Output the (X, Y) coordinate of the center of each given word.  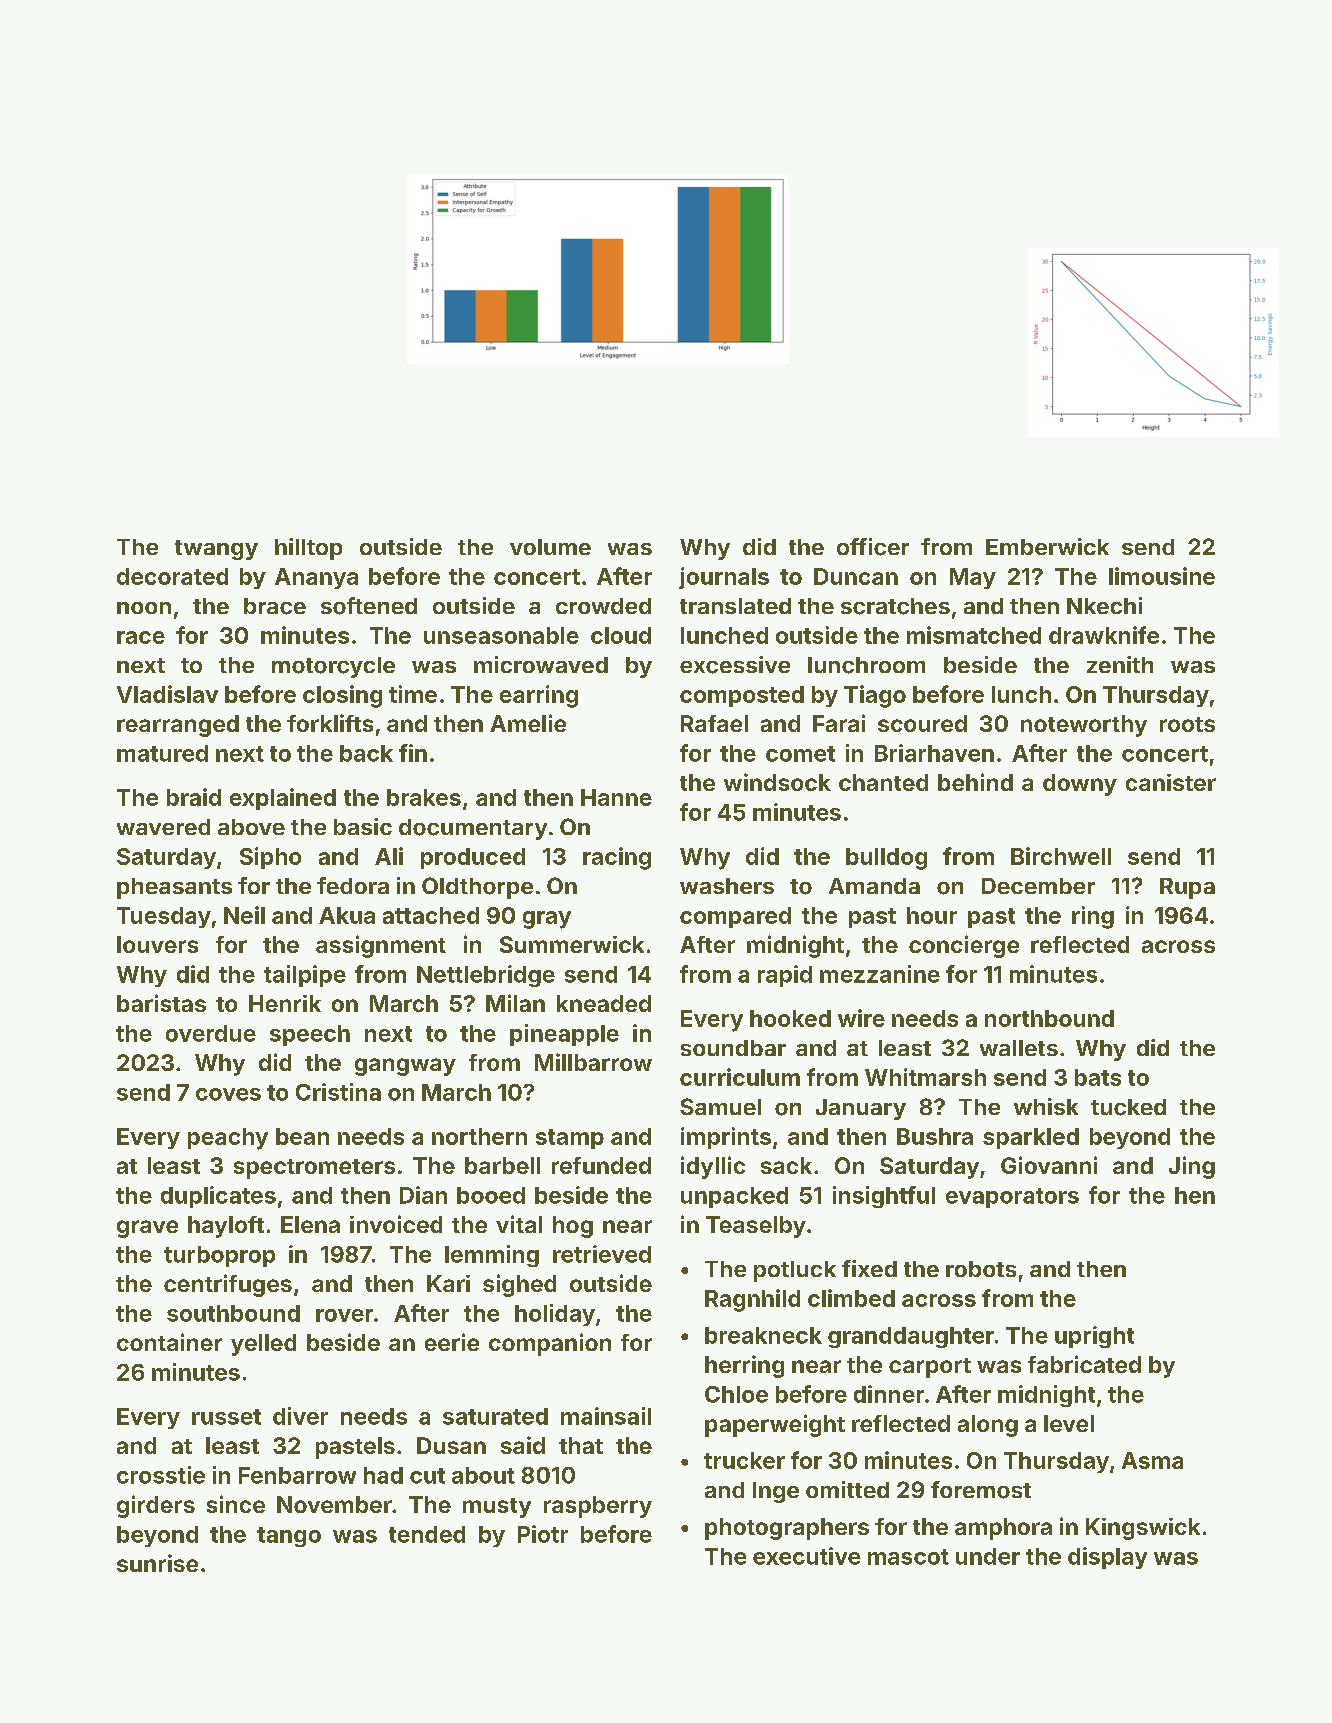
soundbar (733, 1048)
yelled (263, 1345)
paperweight (775, 1425)
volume (550, 547)
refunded (601, 1165)
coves (228, 1094)
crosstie (161, 1475)
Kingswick (1143, 1529)
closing (342, 696)
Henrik (285, 1003)
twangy (216, 550)
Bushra (935, 1136)
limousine (1162, 576)
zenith (1120, 664)
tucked (1128, 1107)
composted (742, 696)
